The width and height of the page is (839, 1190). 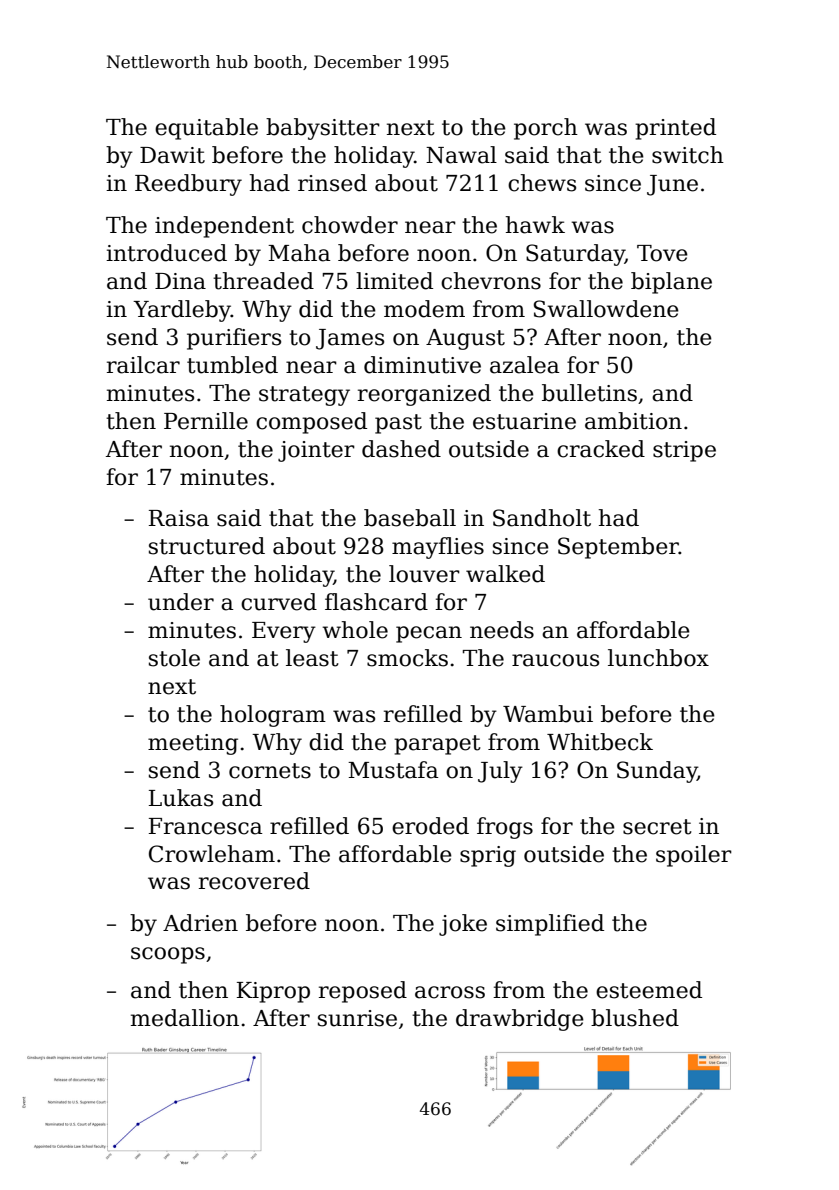 What do you see at coordinates (323, 129) in the page?
I see `babysitter` at bounding box center [323, 129].
